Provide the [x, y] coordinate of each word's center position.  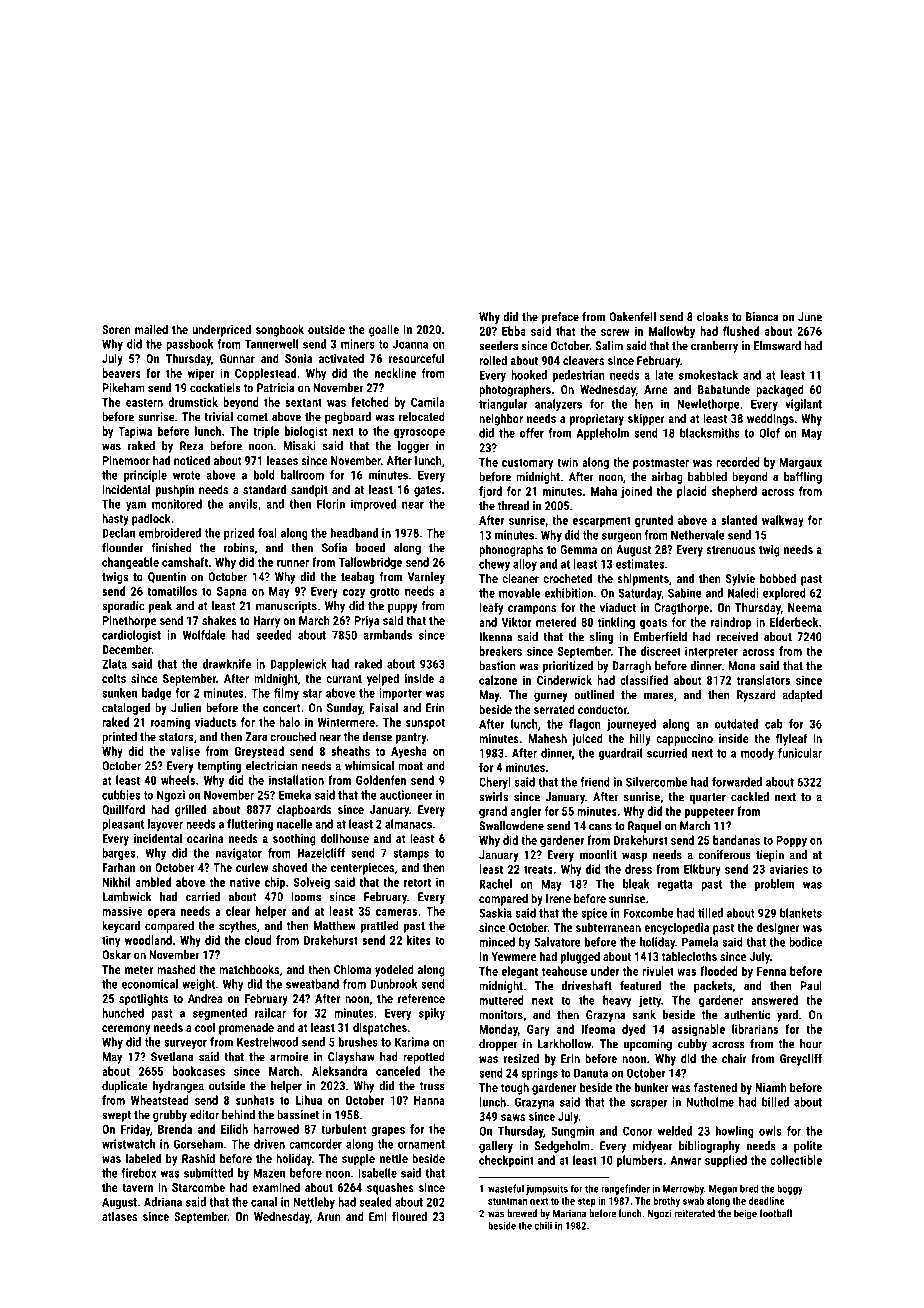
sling [601, 638]
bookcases [198, 1071]
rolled [493, 360]
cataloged [126, 709]
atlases [119, 1216]
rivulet [658, 971]
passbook [190, 345]
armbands [387, 635]
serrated [554, 709]
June [810, 317]
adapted [802, 696]
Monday [498, 1030]
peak [160, 607]
